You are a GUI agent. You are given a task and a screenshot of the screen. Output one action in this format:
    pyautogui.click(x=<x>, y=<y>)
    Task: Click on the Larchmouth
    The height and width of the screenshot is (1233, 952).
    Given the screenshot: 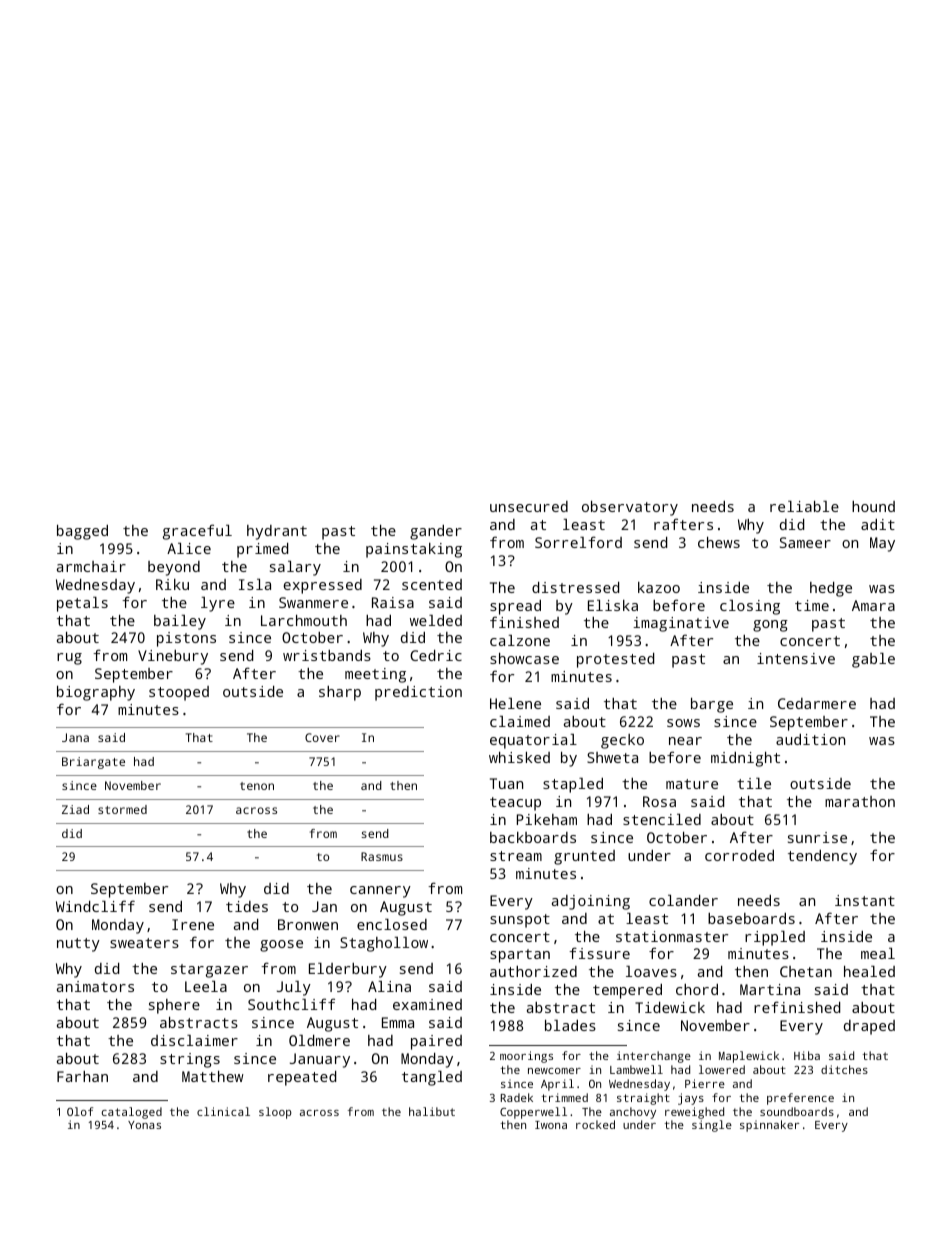 What is the action you would take?
    pyautogui.click(x=304, y=620)
